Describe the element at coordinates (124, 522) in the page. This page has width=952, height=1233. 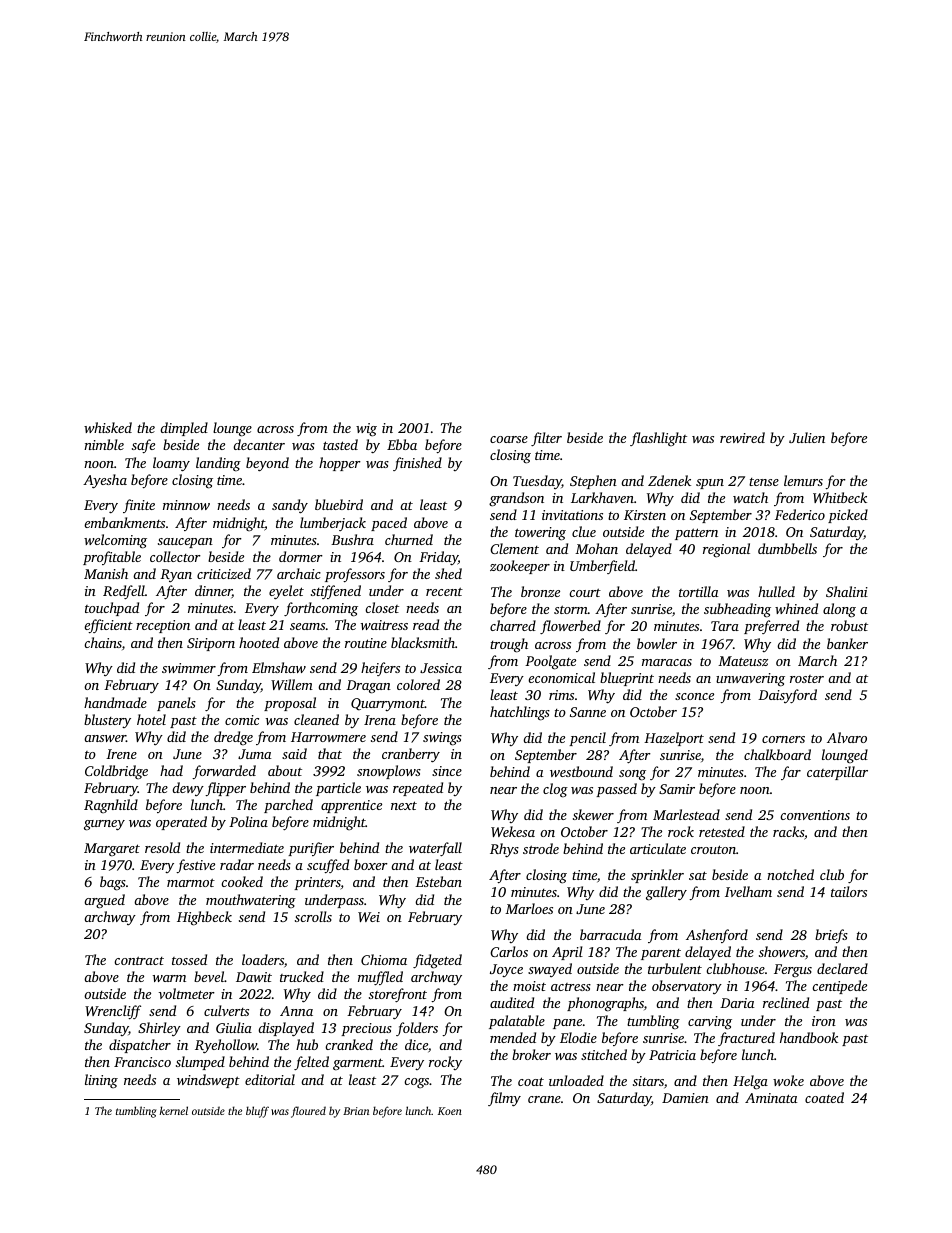
I see `embankments` at that location.
